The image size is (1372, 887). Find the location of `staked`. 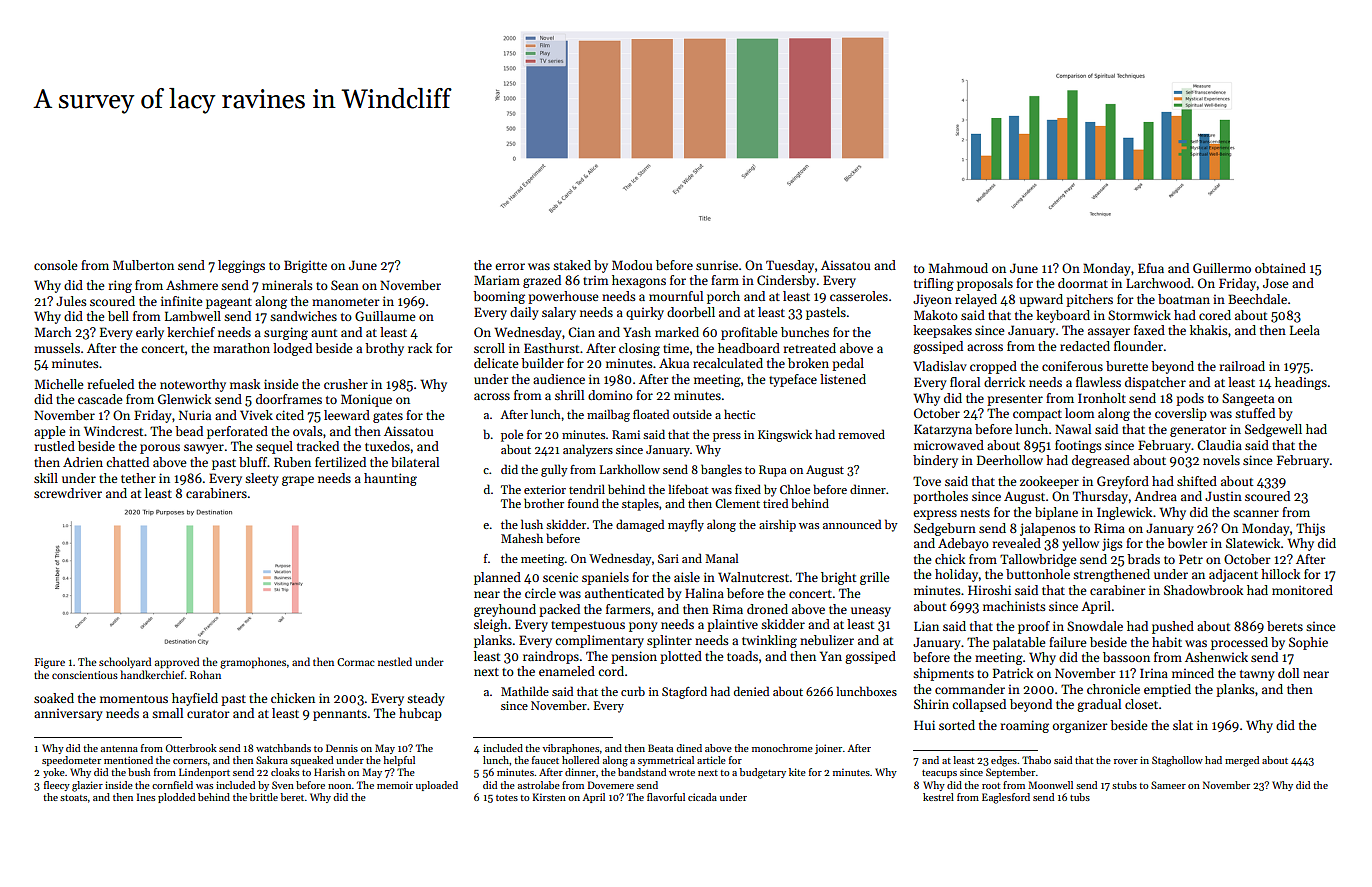

staked is located at coordinates (572, 265).
